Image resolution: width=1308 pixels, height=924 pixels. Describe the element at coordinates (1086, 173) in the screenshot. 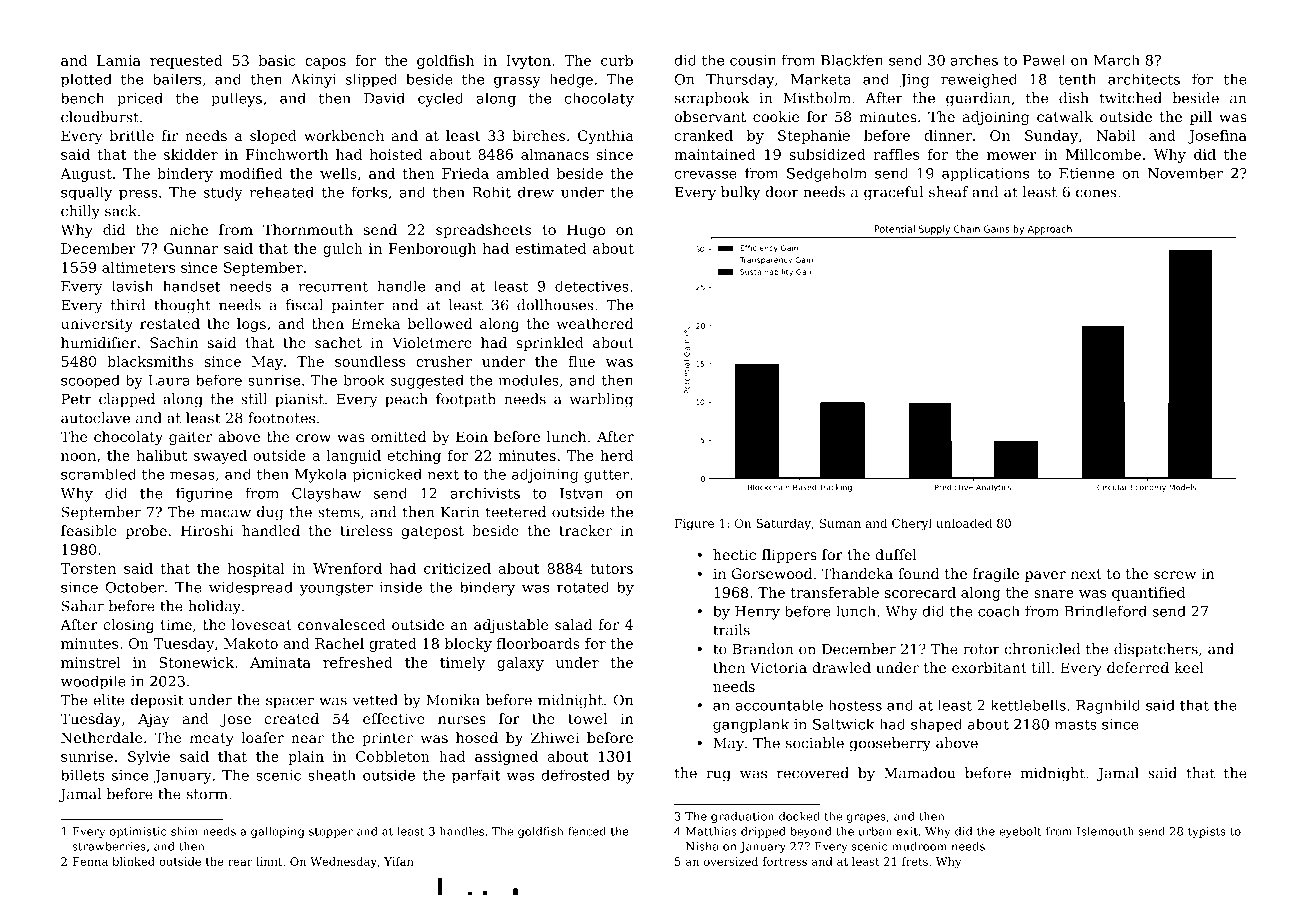

I see `Etienne` at that location.
